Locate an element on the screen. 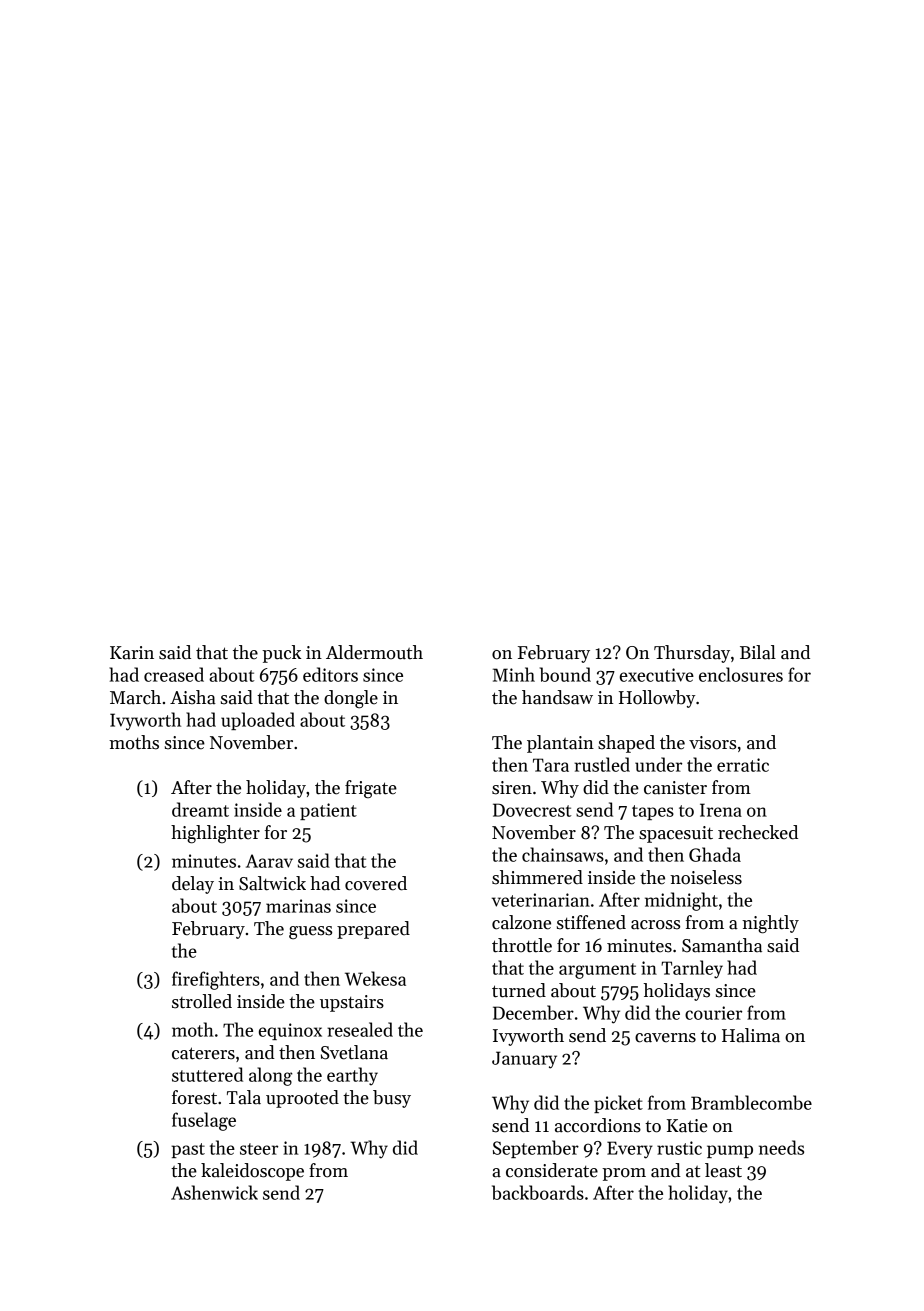  noiseless is located at coordinates (706, 877).
